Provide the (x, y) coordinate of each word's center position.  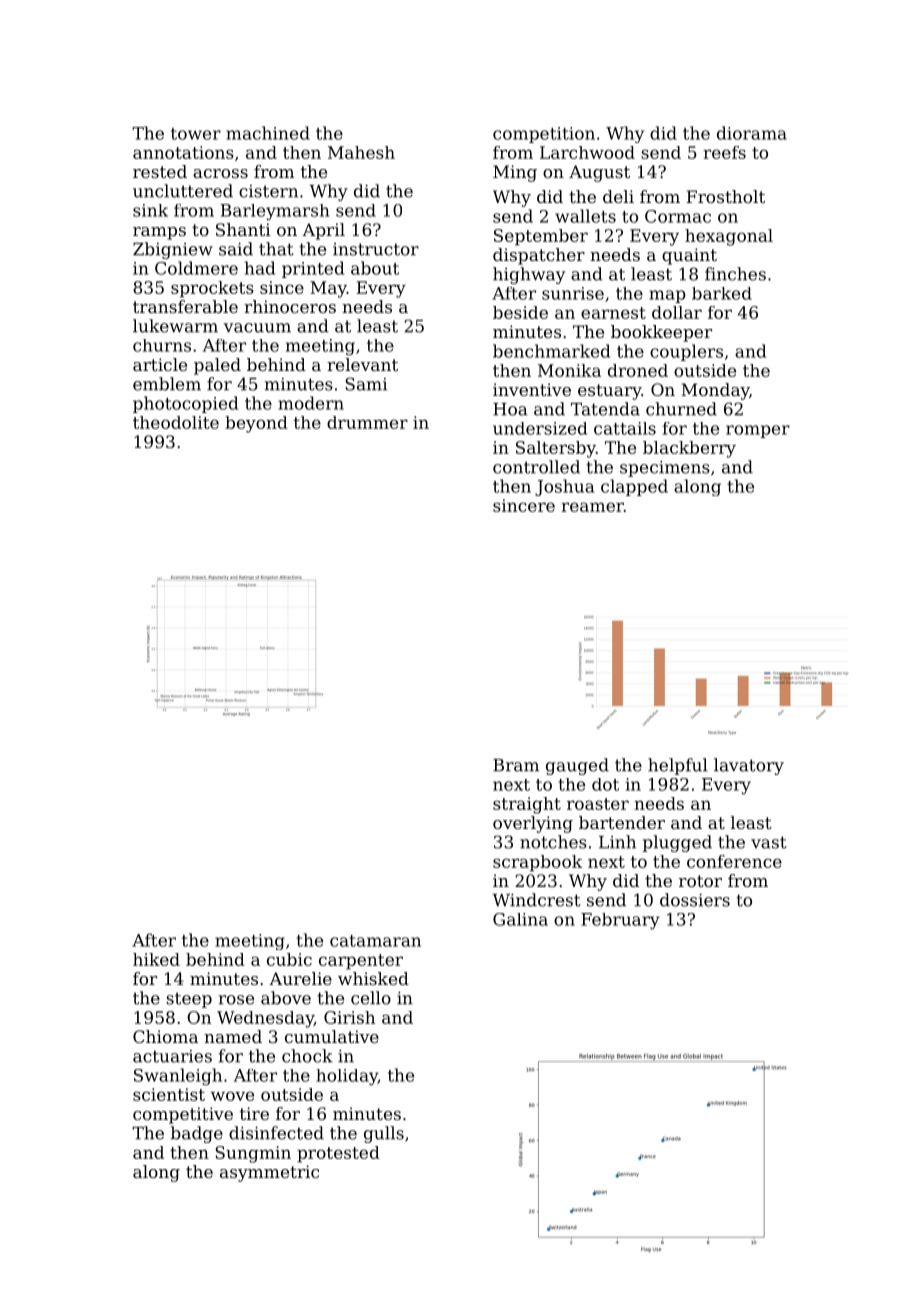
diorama (752, 133)
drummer (367, 422)
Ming (515, 173)
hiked (156, 959)
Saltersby (556, 449)
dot (605, 784)
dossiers (695, 900)
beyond (256, 424)
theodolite (176, 422)
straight (527, 805)
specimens (665, 469)
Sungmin (253, 1154)
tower (196, 134)
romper (758, 431)
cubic (289, 959)
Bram (516, 765)
